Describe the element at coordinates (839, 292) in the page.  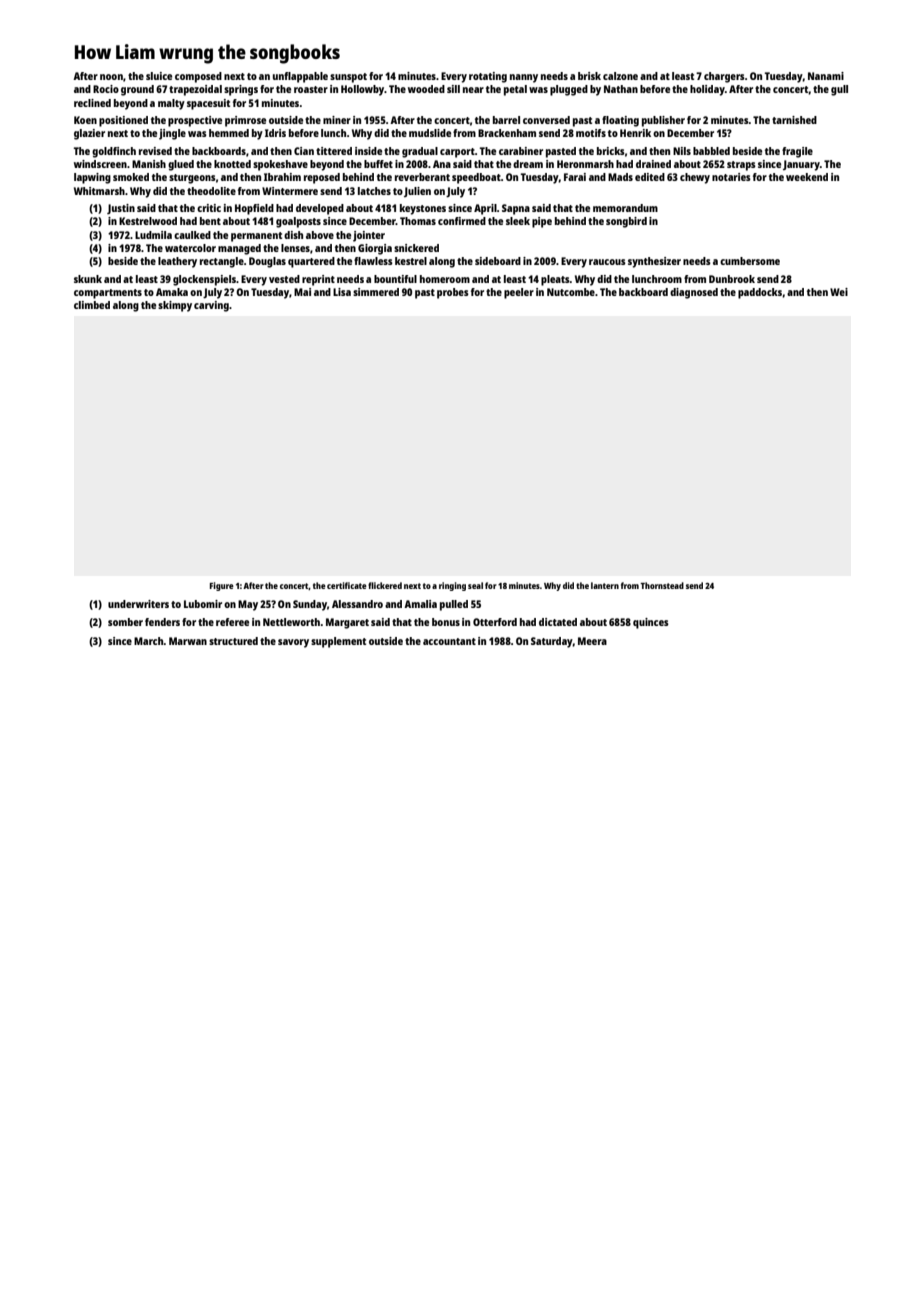
I see `Wei` at that location.
